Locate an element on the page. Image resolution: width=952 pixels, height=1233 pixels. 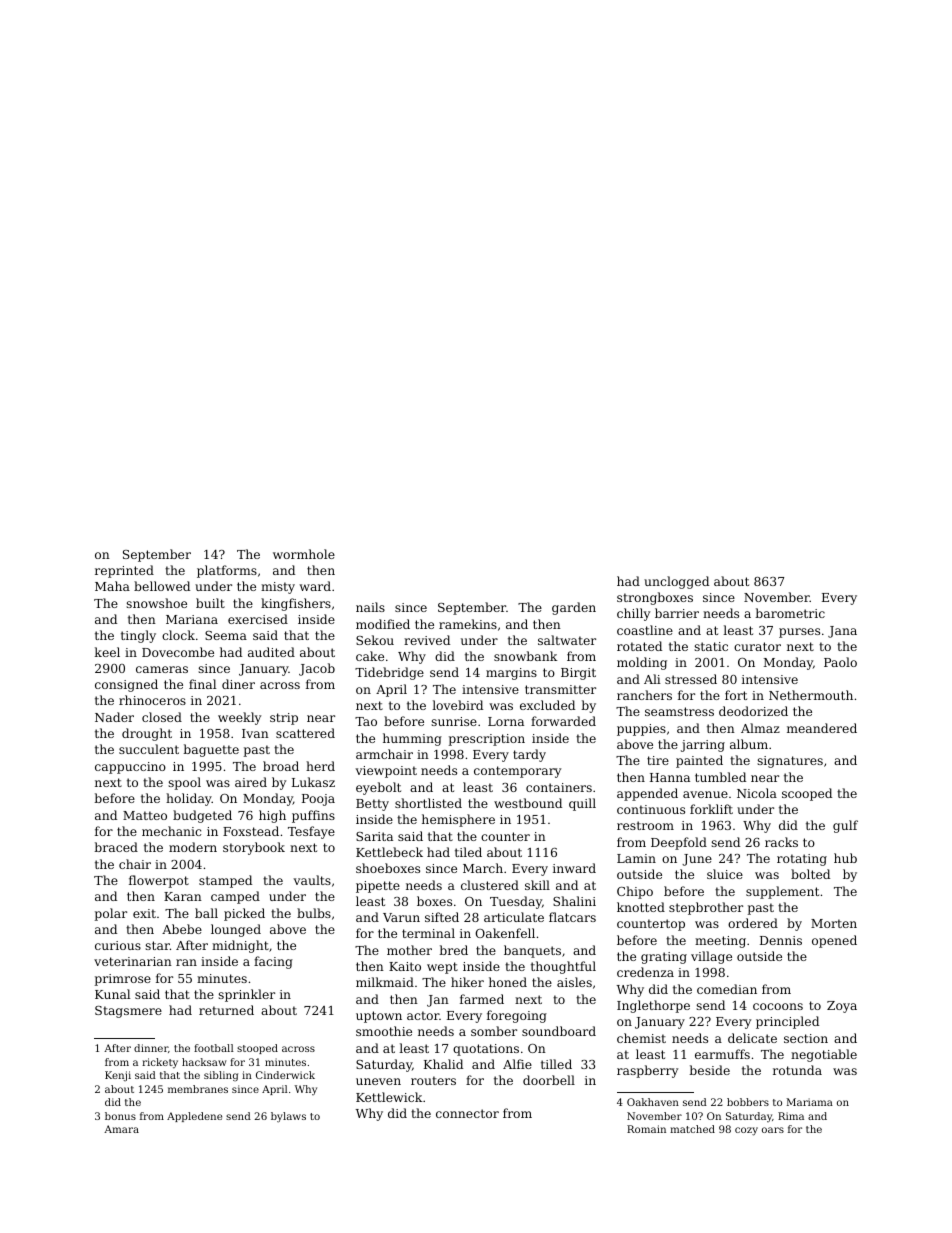
excluded is located at coordinates (547, 705).
